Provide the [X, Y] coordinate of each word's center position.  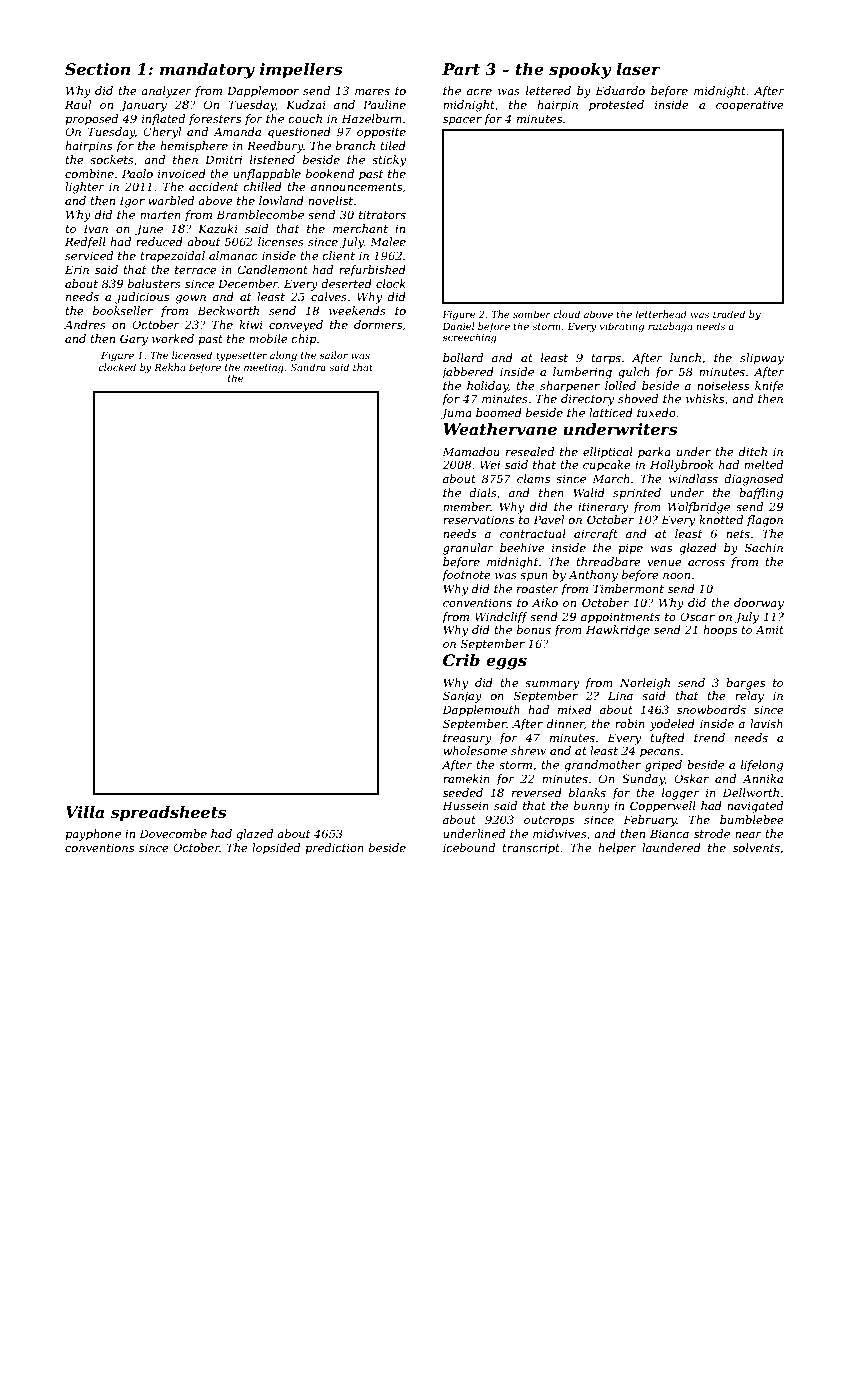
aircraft [596, 535]
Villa [85, 812]
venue [664, 563]
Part [461, 69]
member [467, 506]
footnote [466, 576]
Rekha [169, 367]
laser [638, 69]
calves [329, 296]
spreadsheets [168, 814]
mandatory [207, 71]
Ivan [95, 228]
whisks [705, 398]
